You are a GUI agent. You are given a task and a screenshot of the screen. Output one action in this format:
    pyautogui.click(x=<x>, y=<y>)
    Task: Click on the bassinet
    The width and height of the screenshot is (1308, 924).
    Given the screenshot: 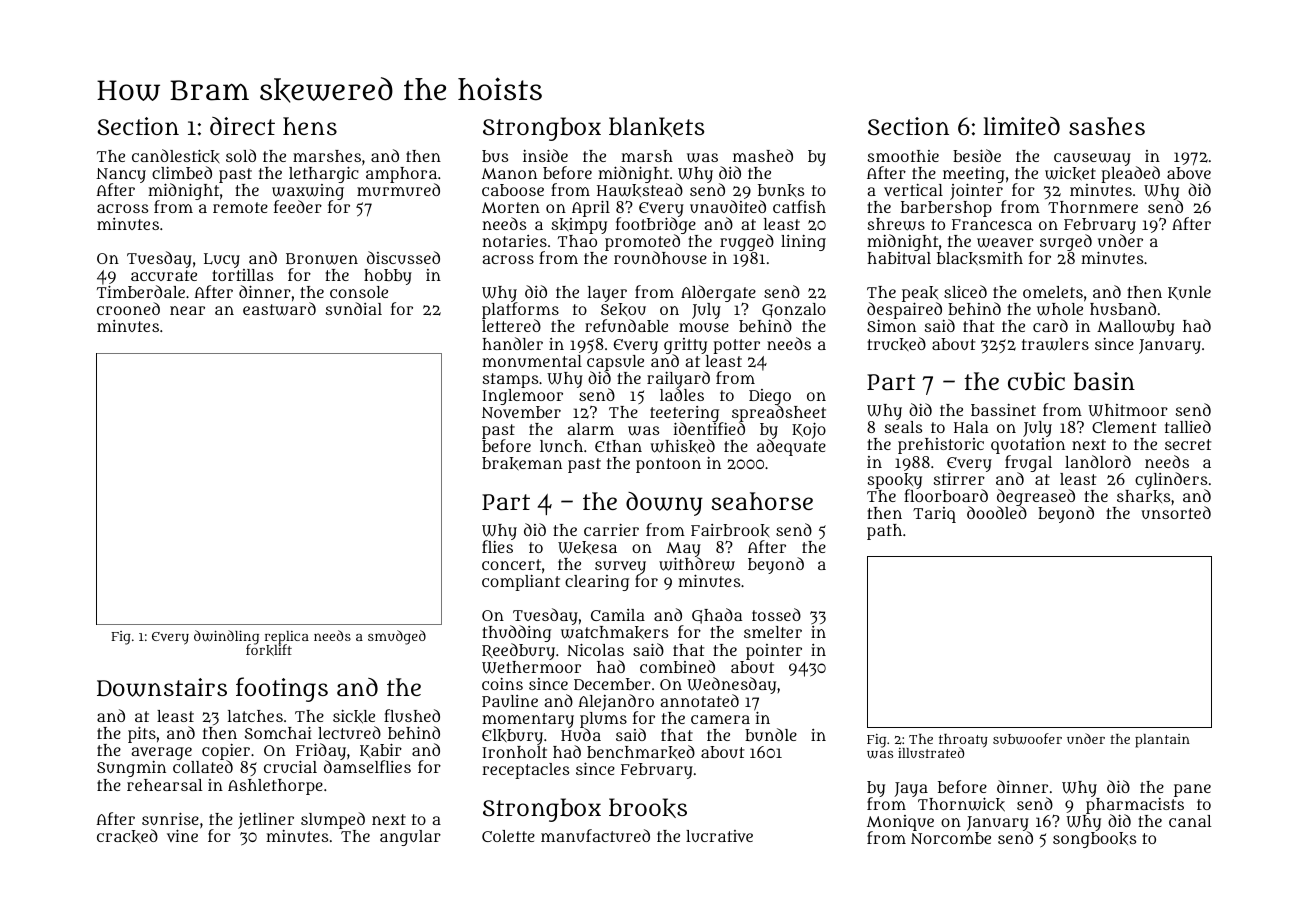 What is the action you would take?
    pyautogui.click(x=1003, y=410)
